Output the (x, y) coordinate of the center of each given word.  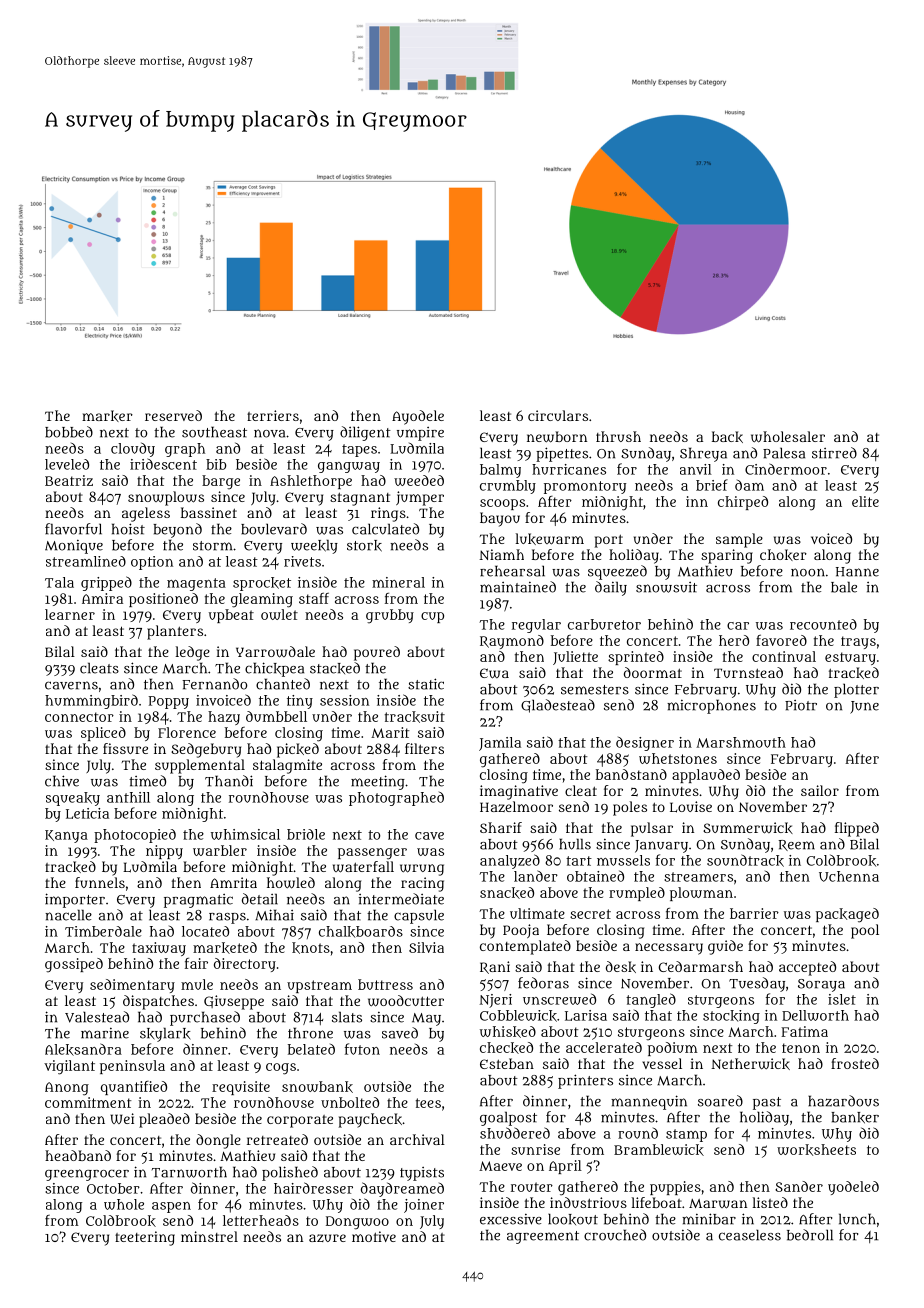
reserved (173, 415)
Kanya (66, 836)
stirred (834, 453)
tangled (651, 1000)
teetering (145, 1238)
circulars (558, 415)
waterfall (363, 867)
